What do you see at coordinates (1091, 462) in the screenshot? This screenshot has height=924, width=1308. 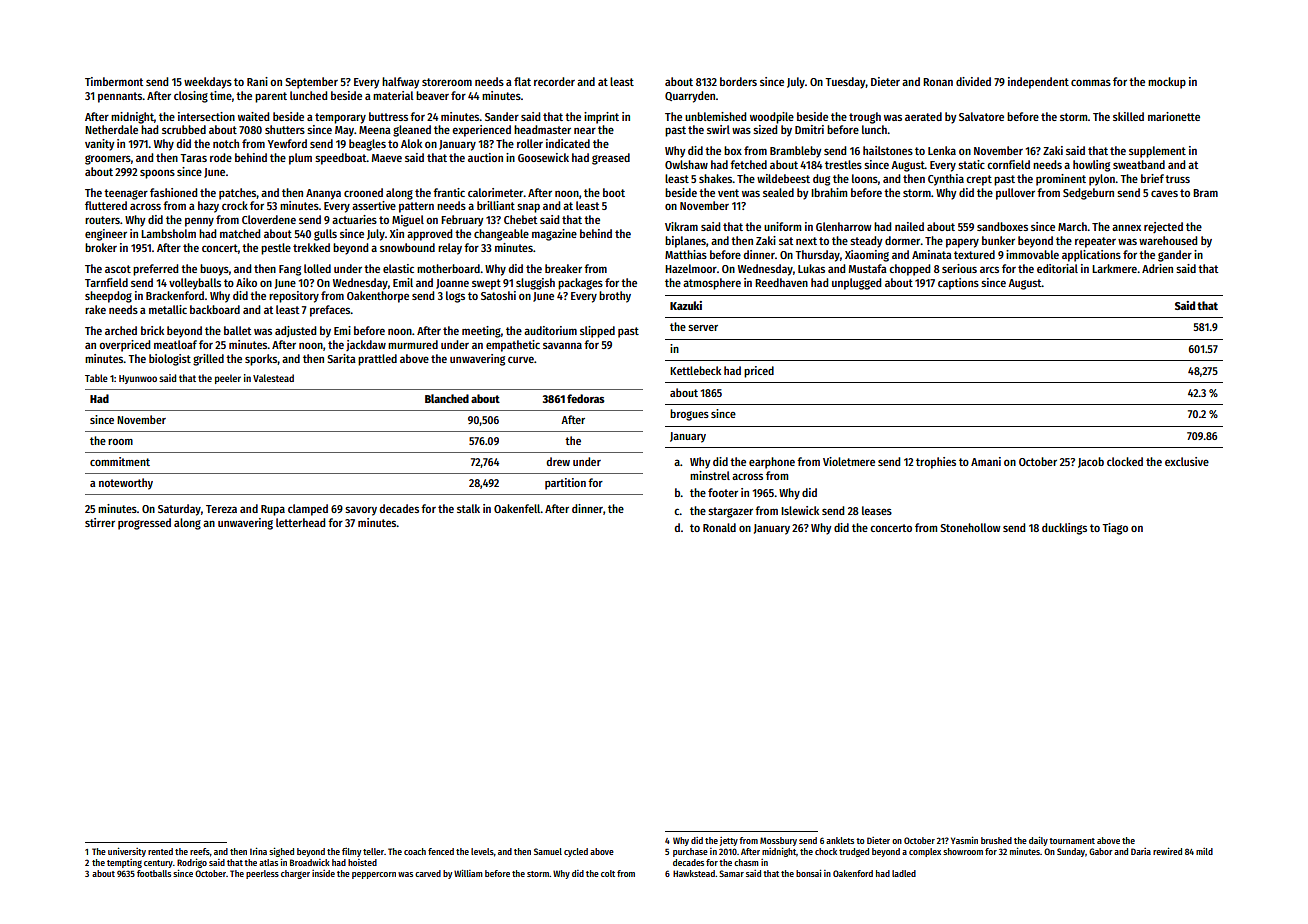 I see `Jacob` at bounding box center [1091, 462].
